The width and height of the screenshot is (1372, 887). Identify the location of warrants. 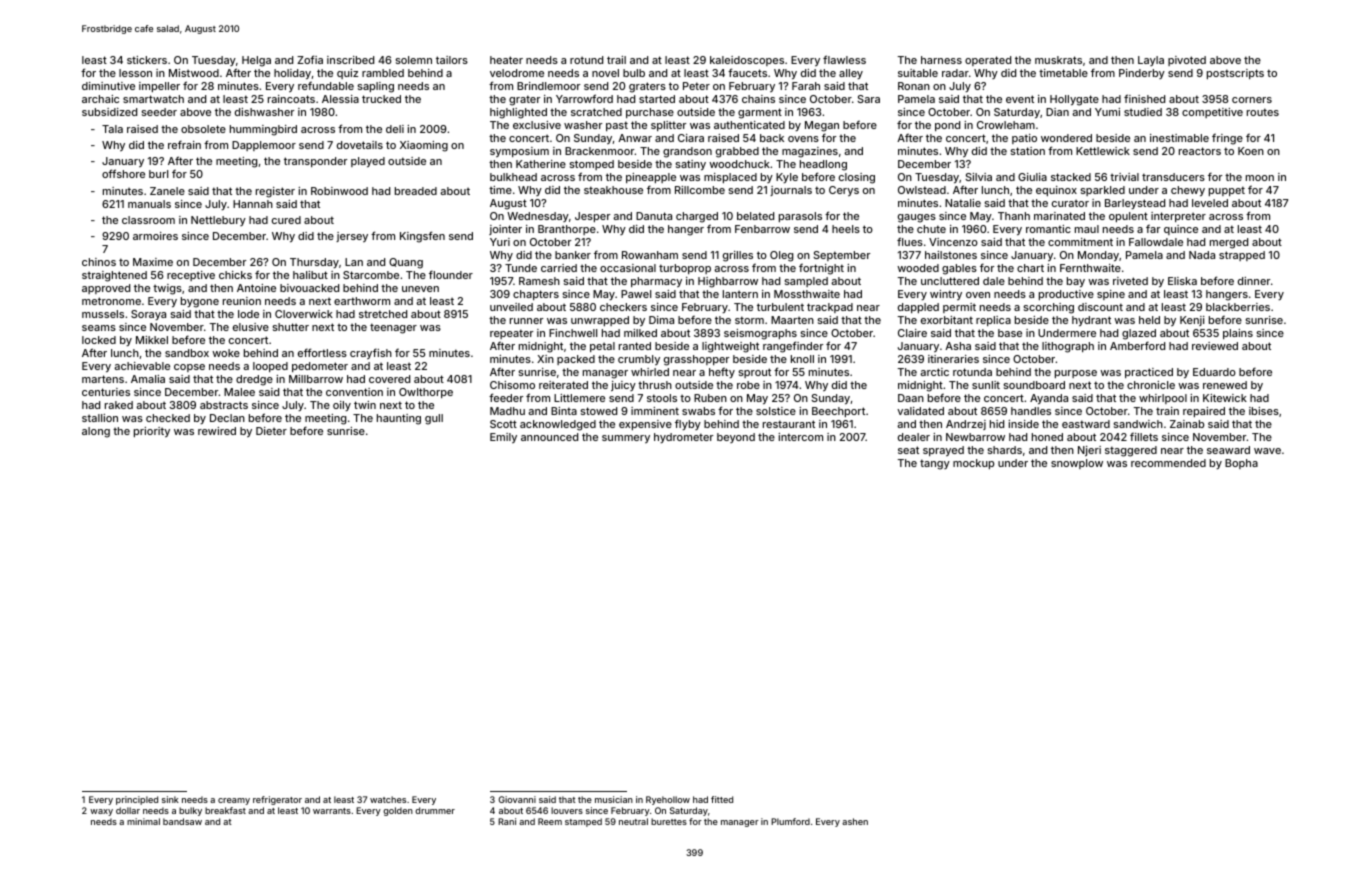
(332, 811).
